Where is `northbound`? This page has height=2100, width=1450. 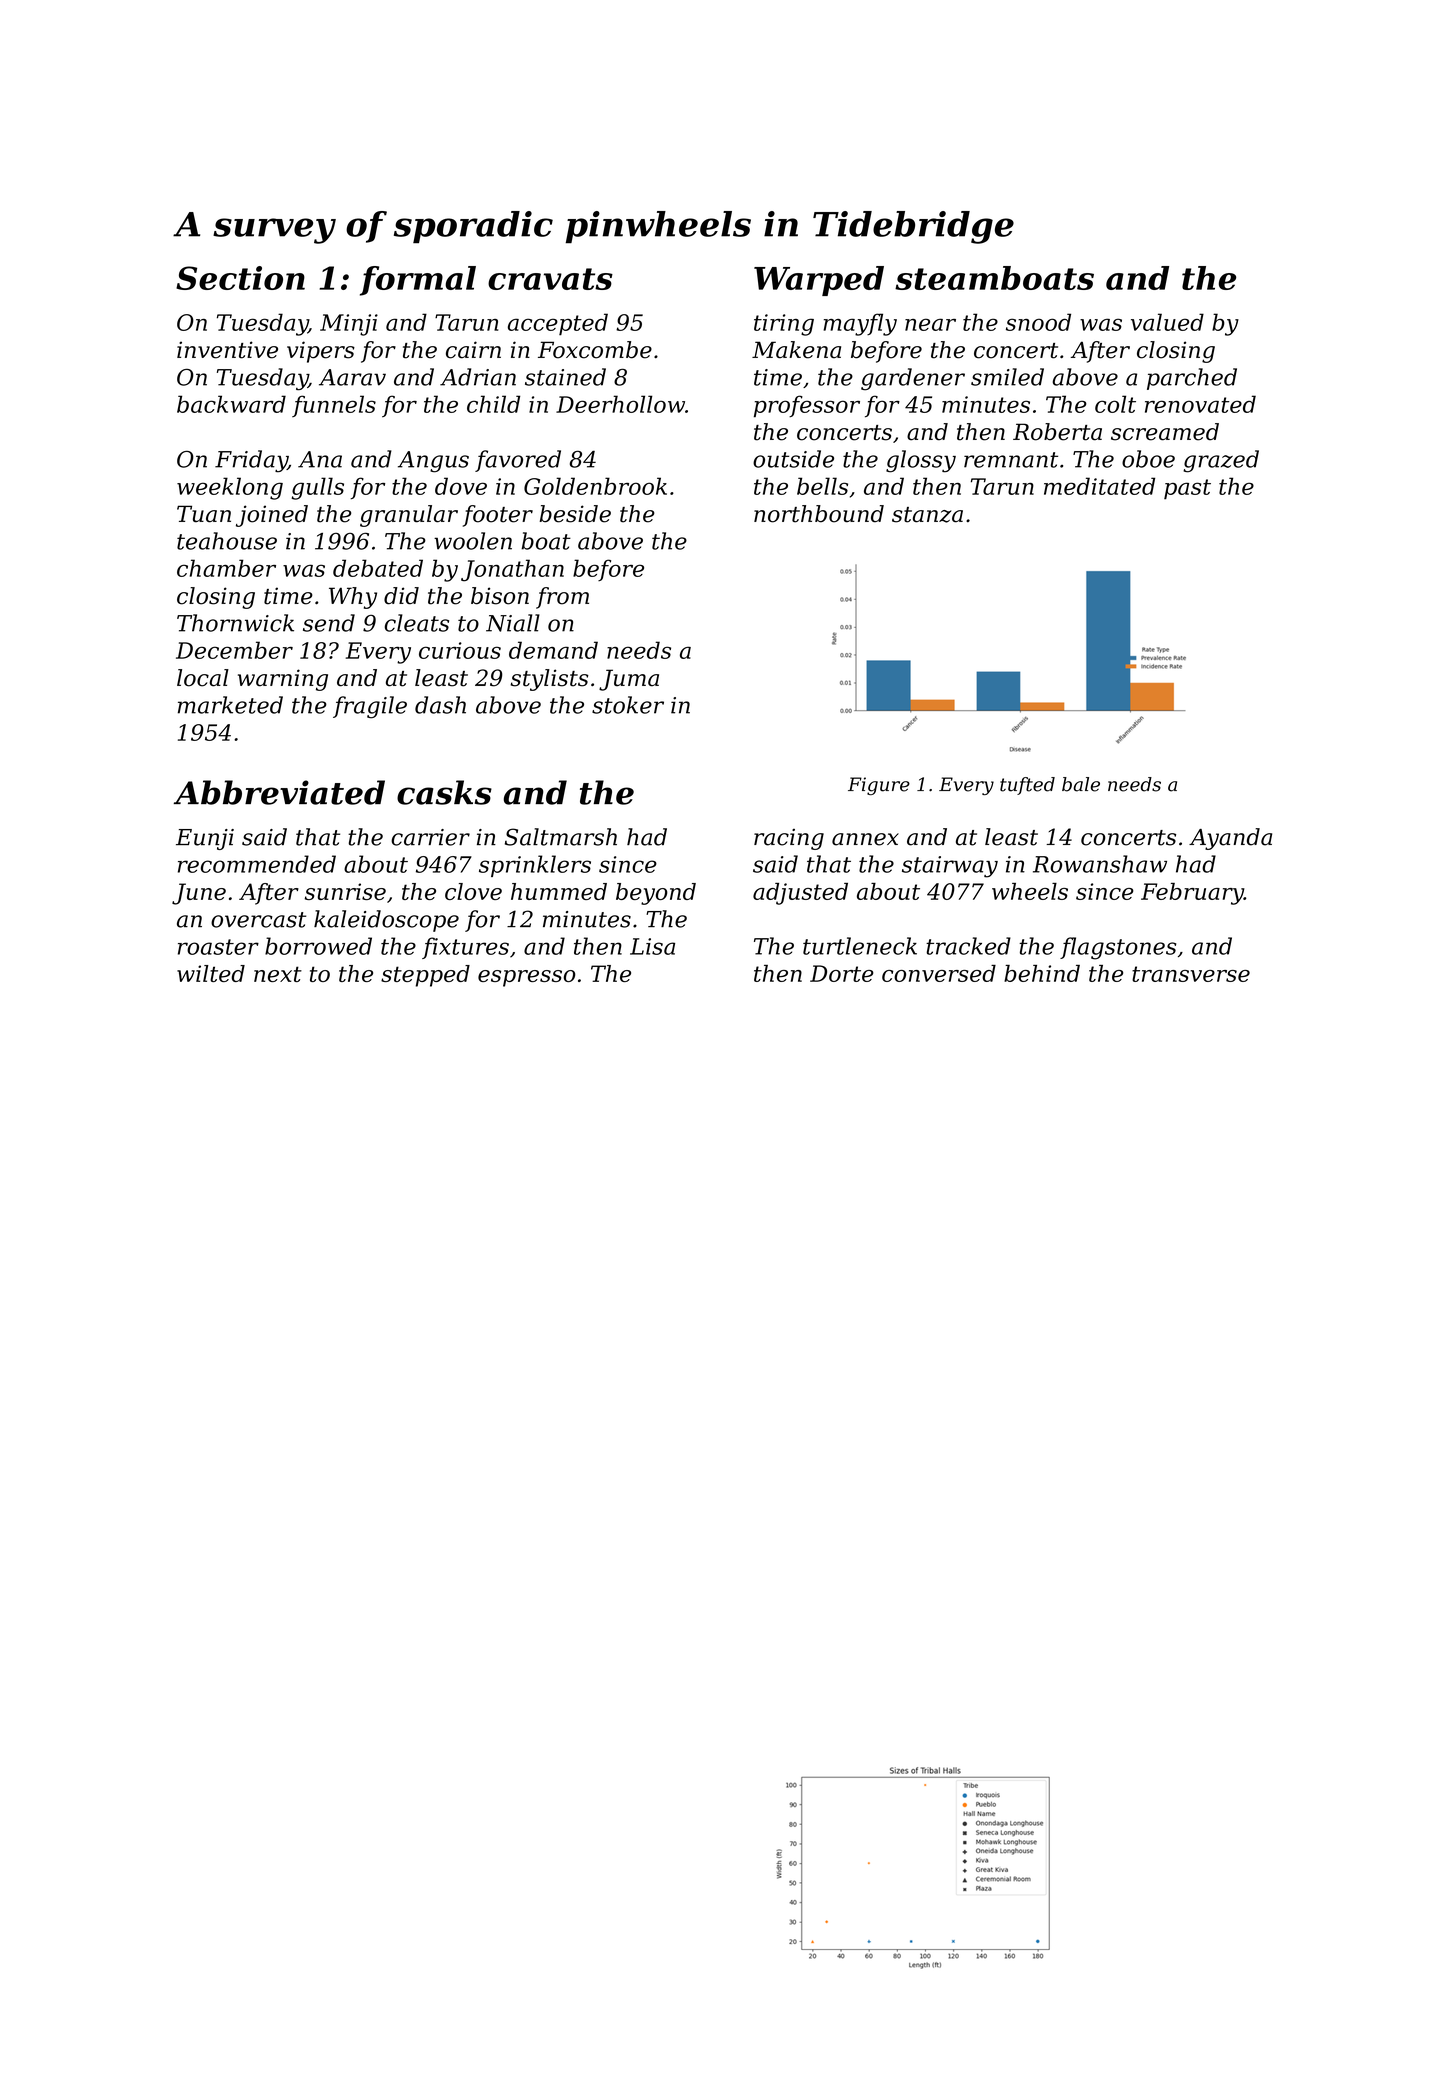 northbound is located at coordinates (819, 514).
